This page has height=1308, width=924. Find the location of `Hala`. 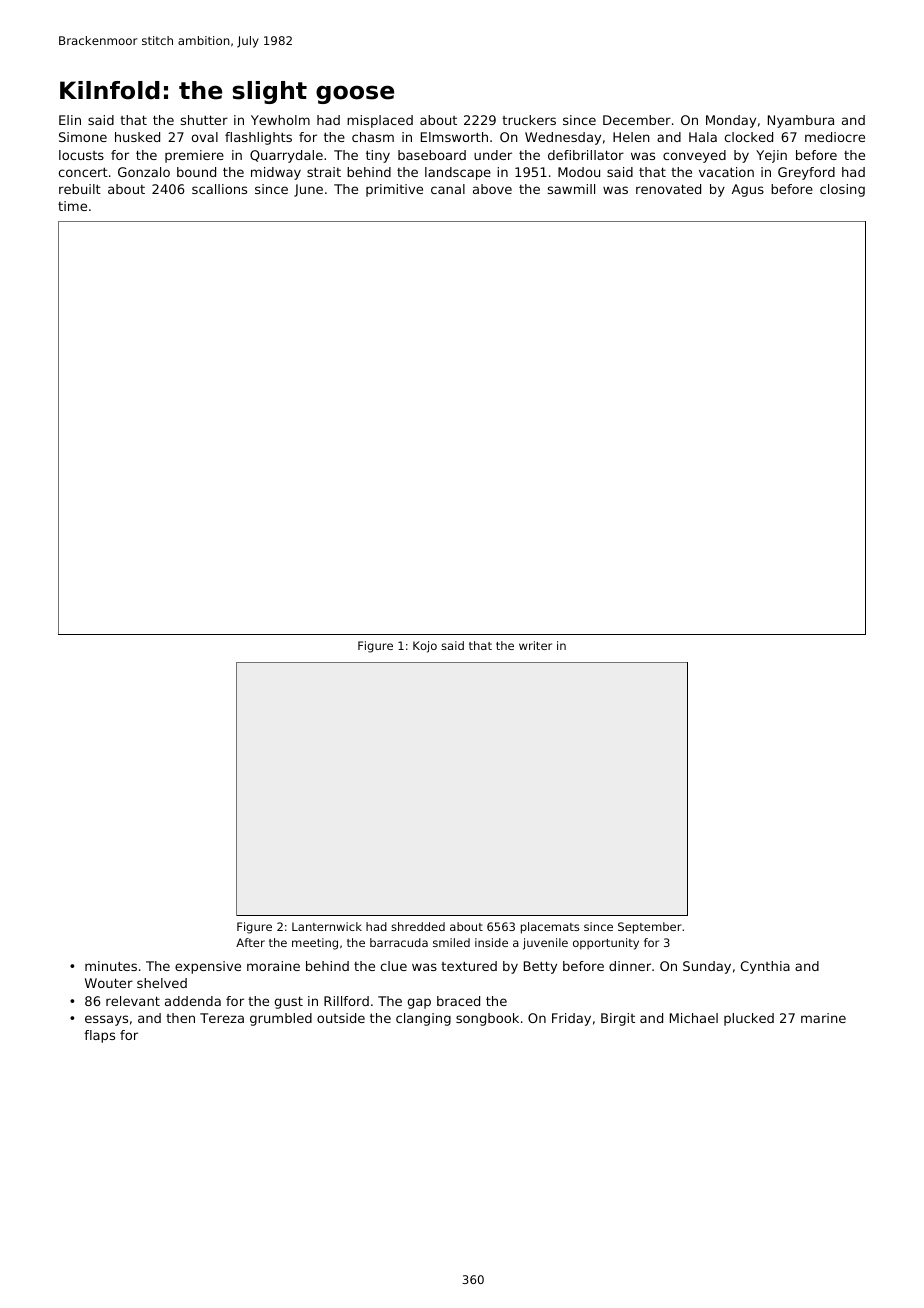

Hala is located at coordinates (703, 137).
